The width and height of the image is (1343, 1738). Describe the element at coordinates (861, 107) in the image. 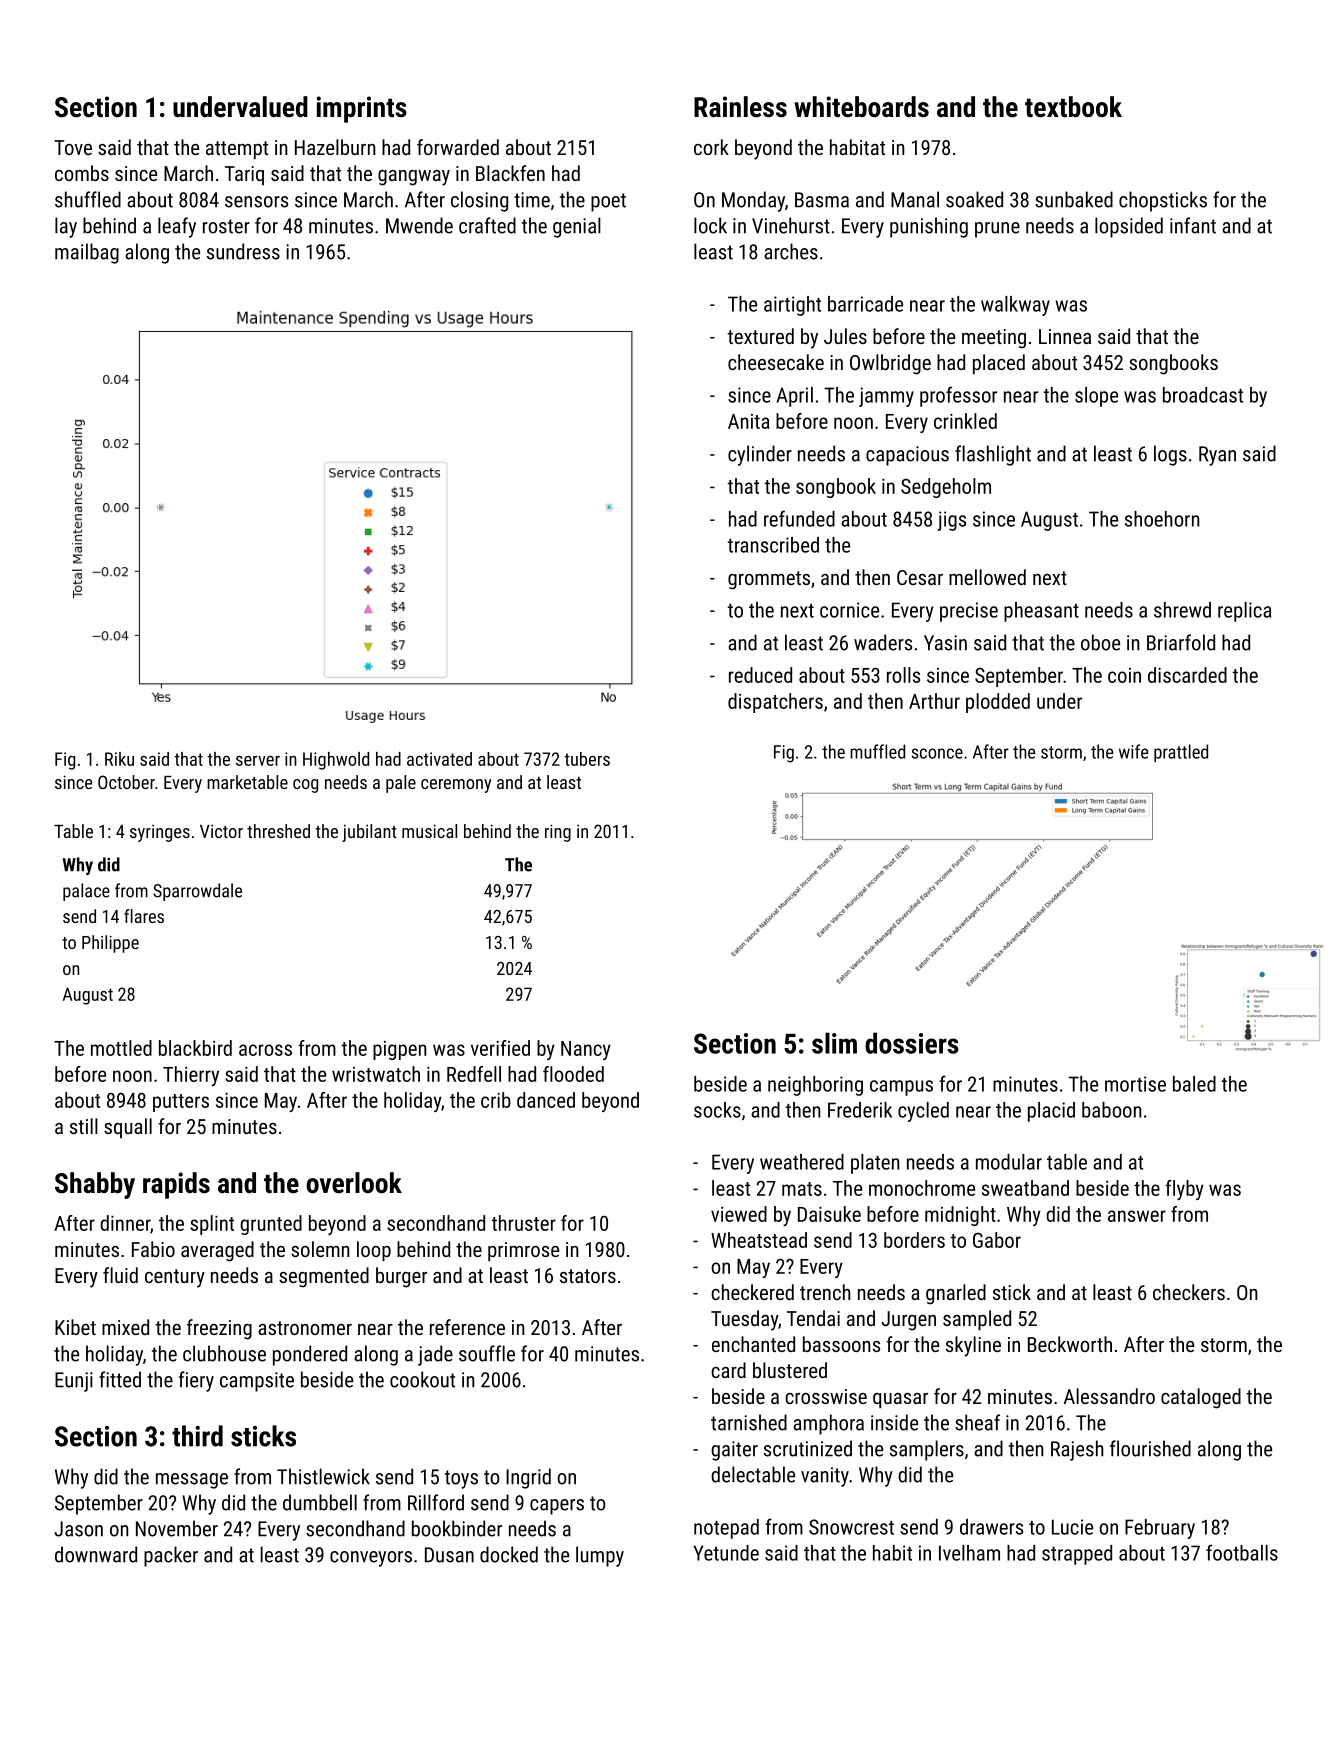

I see `whiteboards` at that location.
